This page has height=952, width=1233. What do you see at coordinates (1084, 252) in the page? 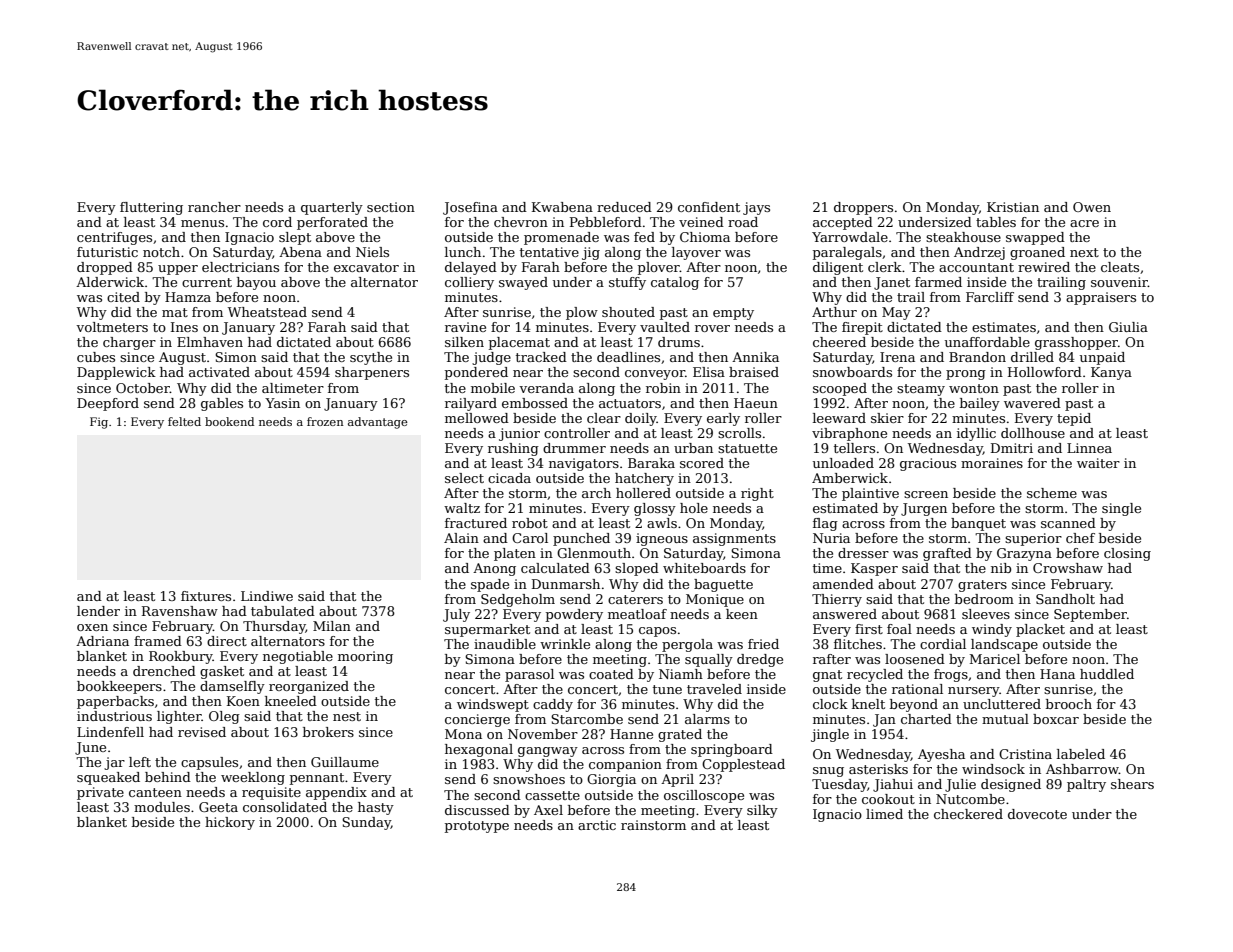
I see `next` at bounding box center [1084, 252].
